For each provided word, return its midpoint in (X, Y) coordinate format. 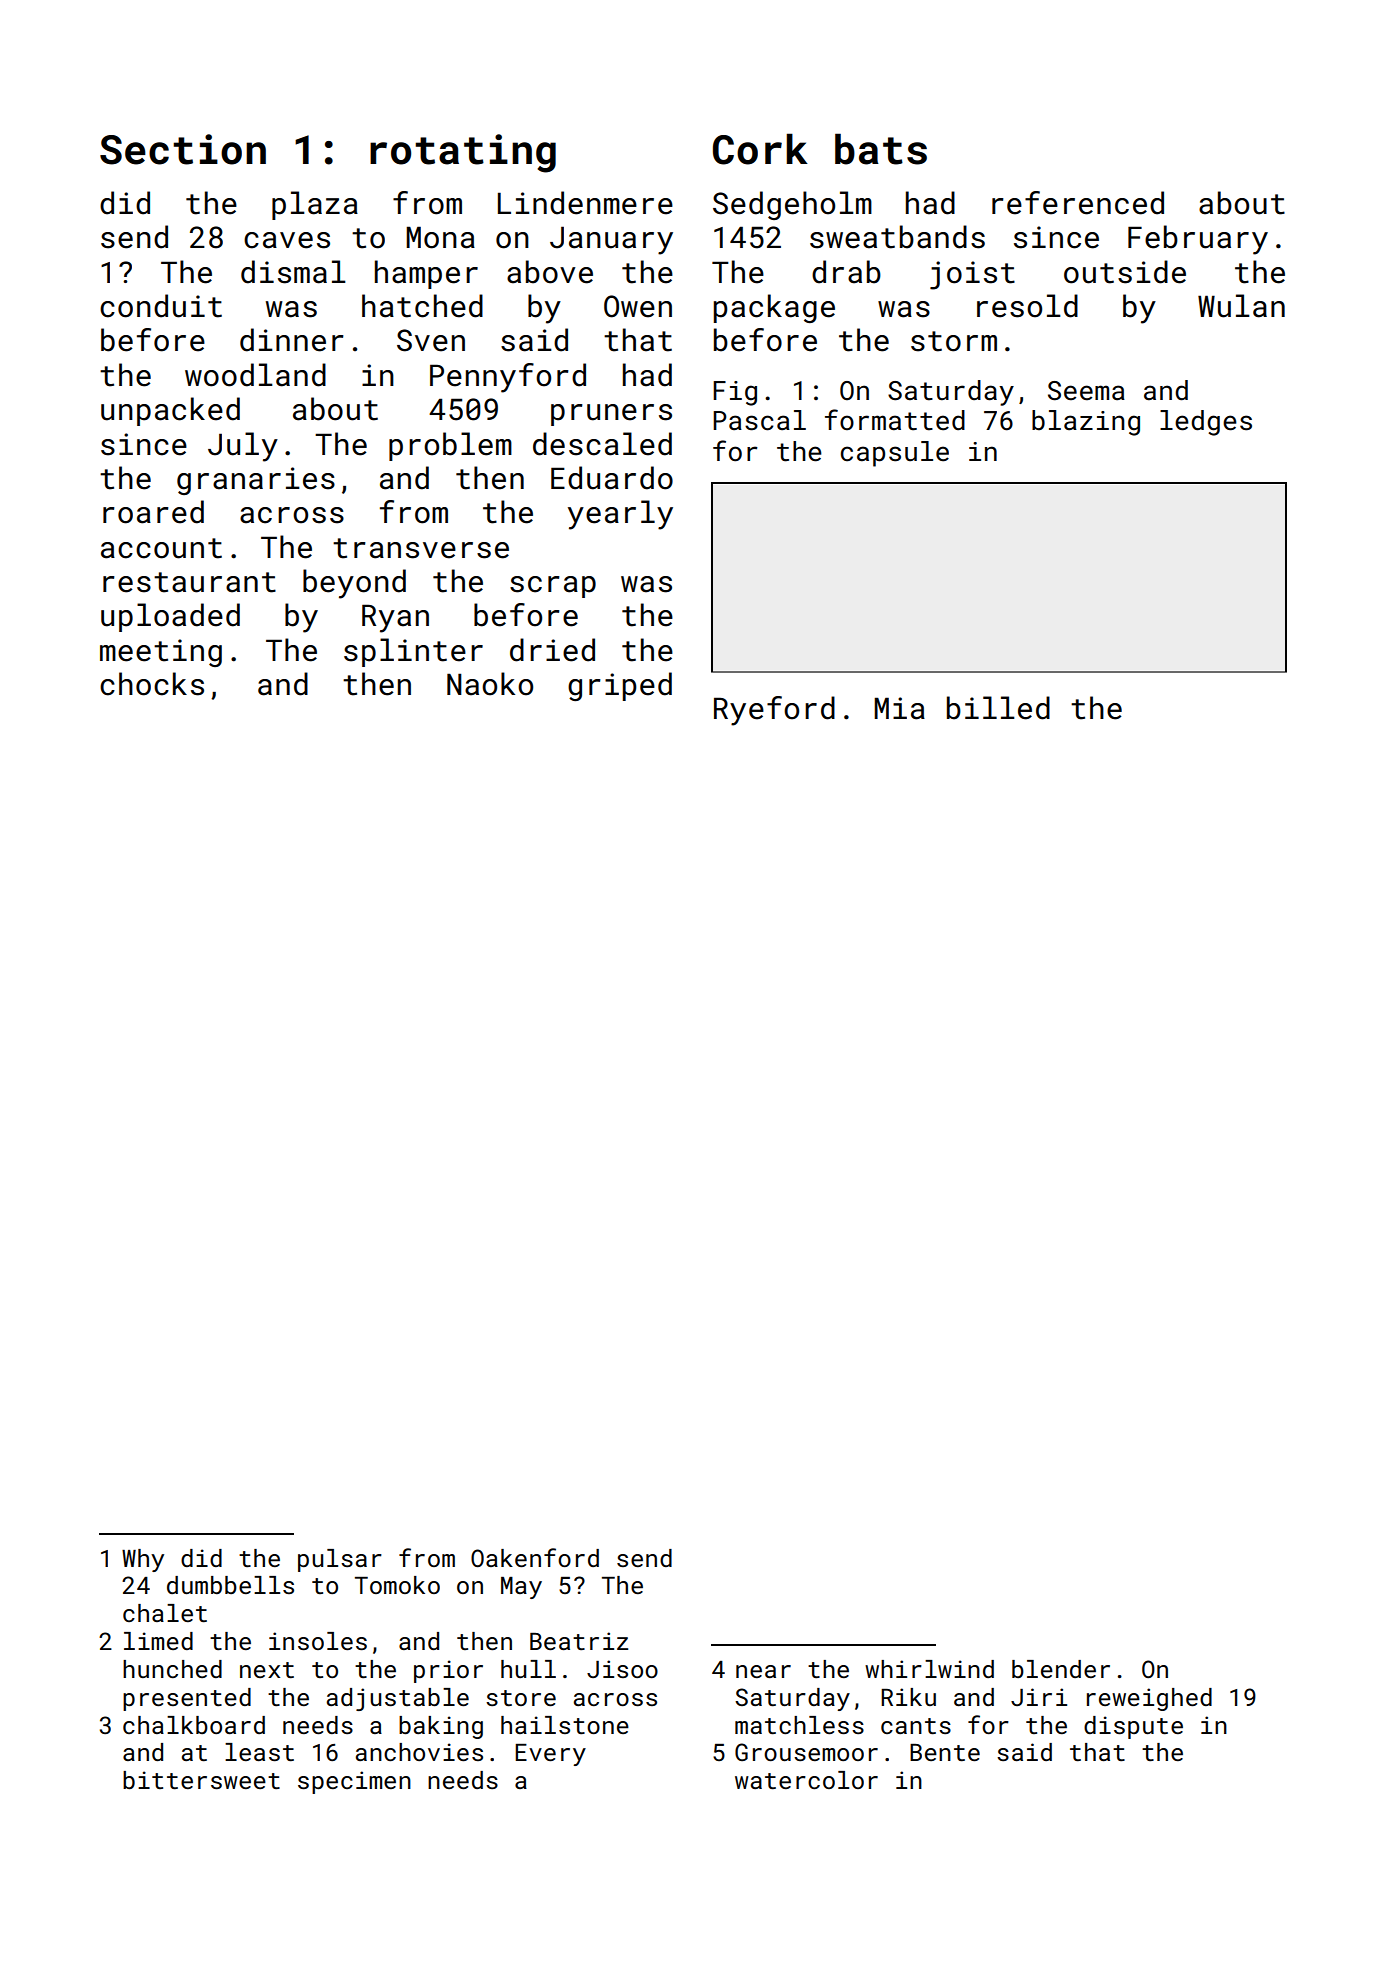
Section (183, 149)
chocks (152, 684)
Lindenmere (585, 203)
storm (954, 341)
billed (998, 708)
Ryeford (774, 711)
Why (143, 1560)
